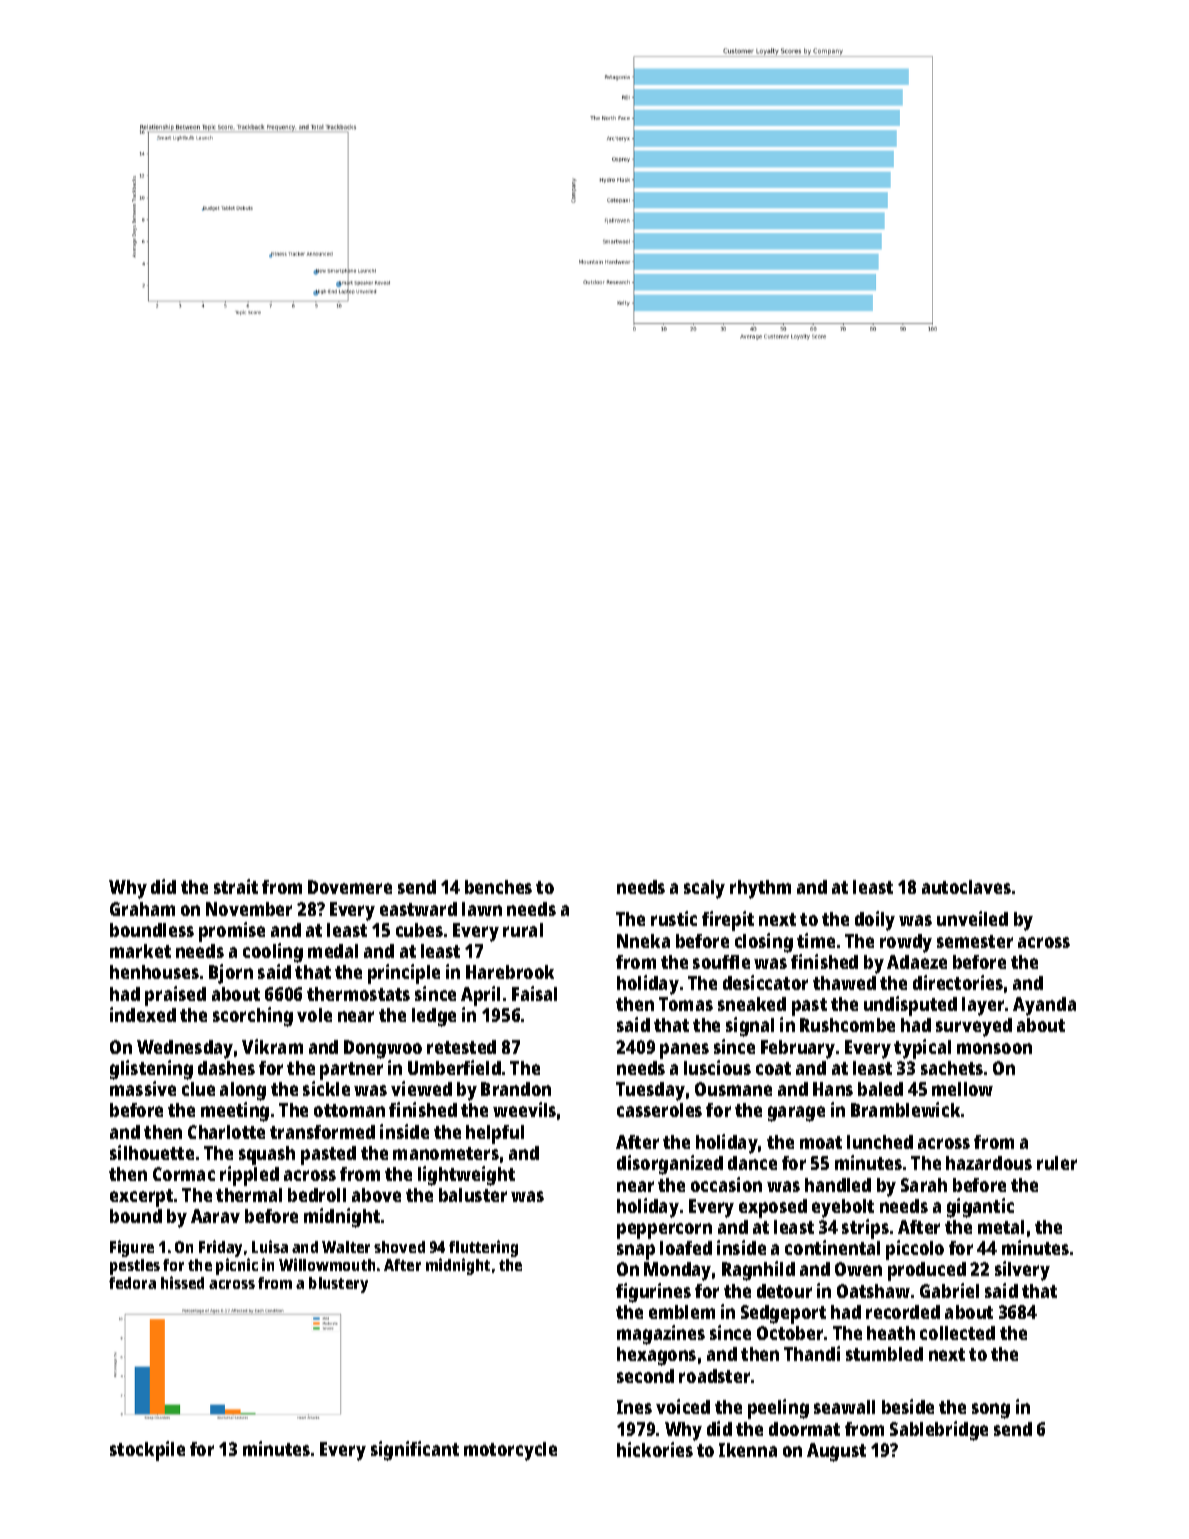 Image resolution: width=1189 pixels, height=1539 pixels. What do you see at coordinates (236, 886) in the screenshot?
I see `strait` at bounding box center [236, 886].
